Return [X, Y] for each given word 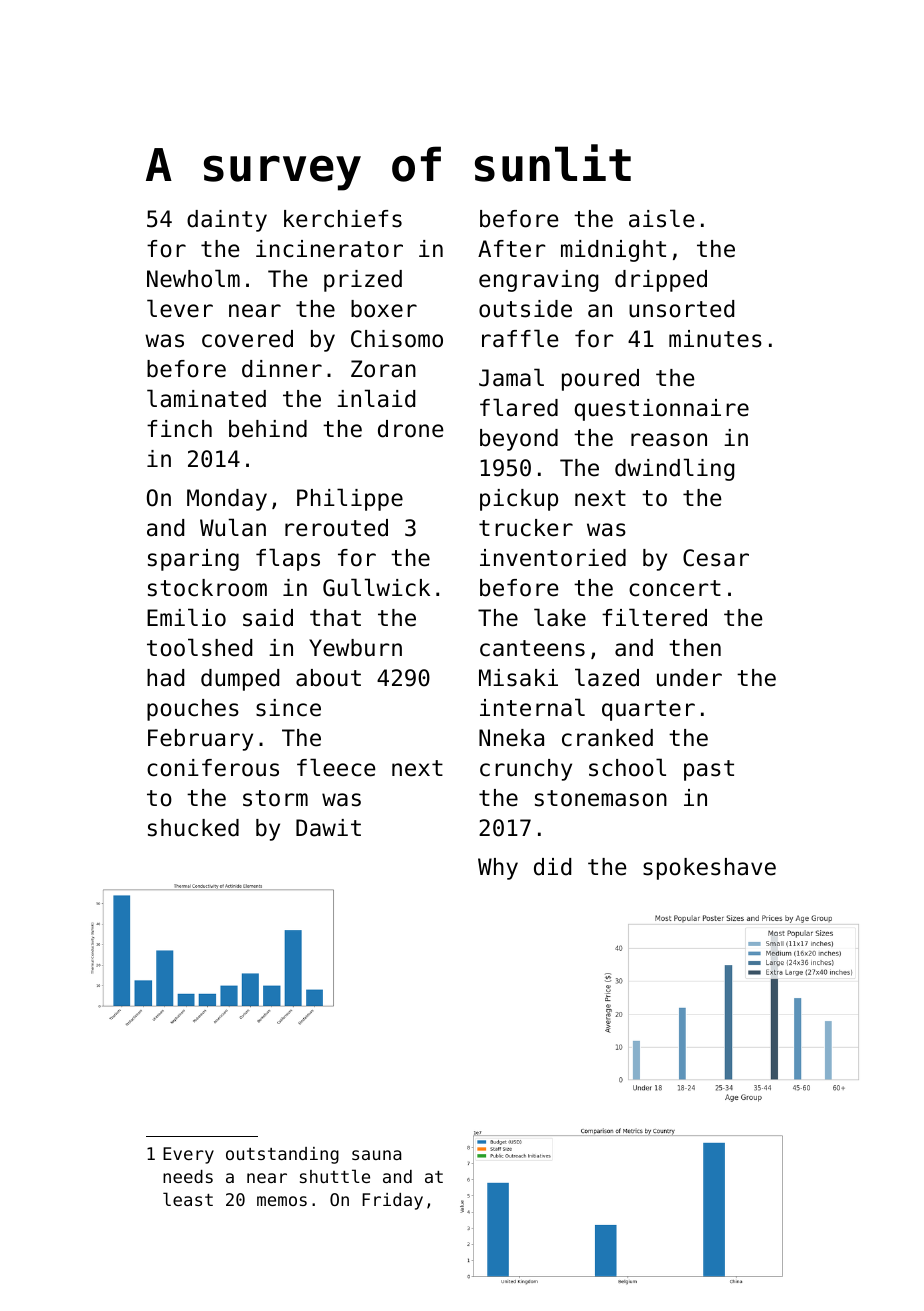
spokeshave [709, 869]
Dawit [328, 828]
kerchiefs [343, 219]
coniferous [213, 768]
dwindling [674, 469]
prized [363, 281]
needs [188, 1176]
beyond [519, 440]
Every [188, 1155]
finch [179, 429]
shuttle [335, 1176]
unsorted [681, 309]
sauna [376, 1155]
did [552, 867]
